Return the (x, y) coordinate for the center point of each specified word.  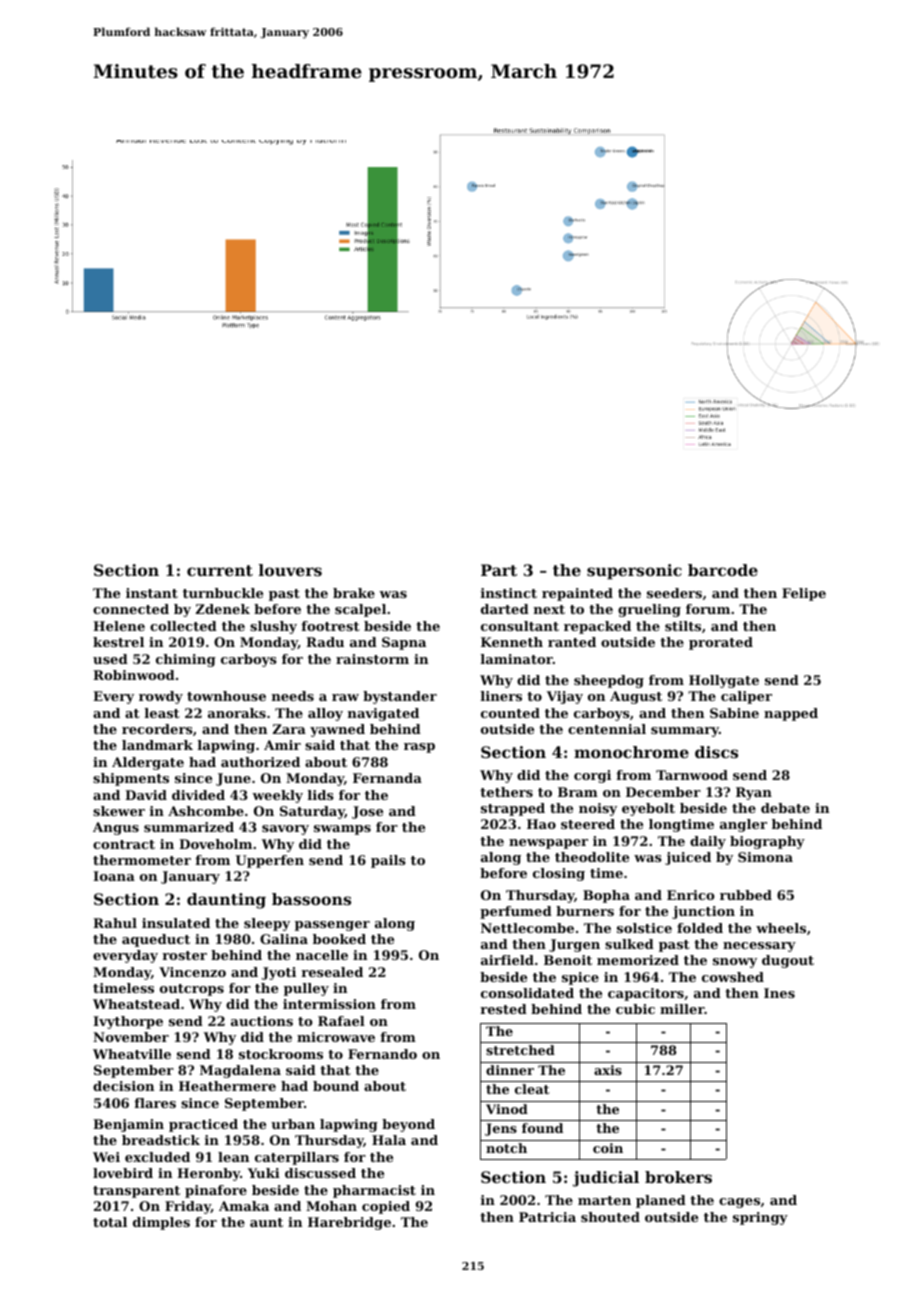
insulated (176, 923)
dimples (161, 1223)
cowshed (733, 977)
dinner (510, 1070)
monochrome (631, 752)
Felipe (804, 594)
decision (123, 1086)
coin (608, 1148)
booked (339, 939)
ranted (572, 642)
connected (131, 609)
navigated (383, 714)
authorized (260, 762)
